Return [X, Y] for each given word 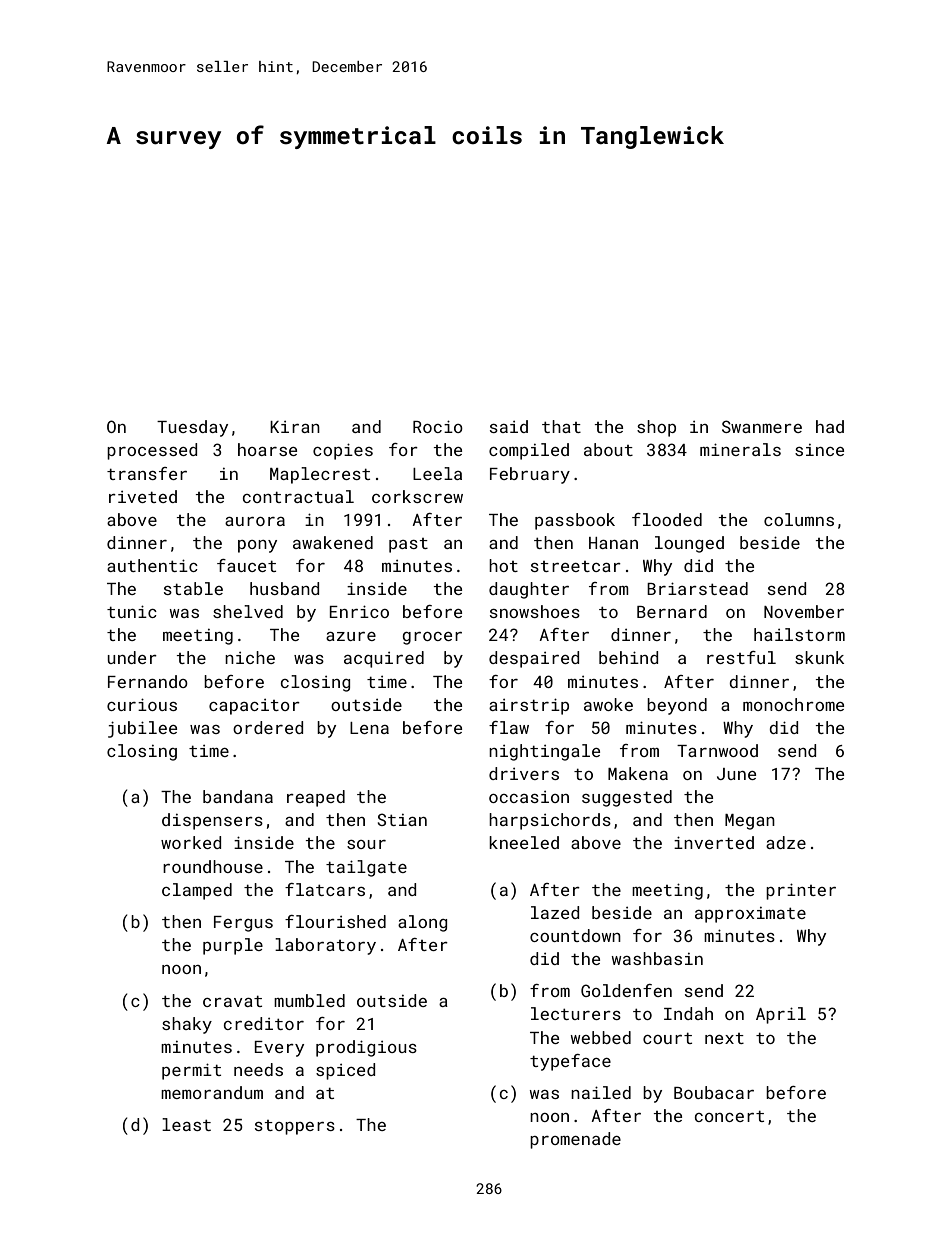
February [530, 475]
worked [191, 842]
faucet [246, 565]
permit [191, 1071]
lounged [689, 544]
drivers [524, 773]
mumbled [309, 1000]
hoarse [267, 449]
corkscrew [417, 496]
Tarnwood [717, 750]
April [781, 1015]
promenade [575, 1140]
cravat [232, 1001]
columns [799, 519]
